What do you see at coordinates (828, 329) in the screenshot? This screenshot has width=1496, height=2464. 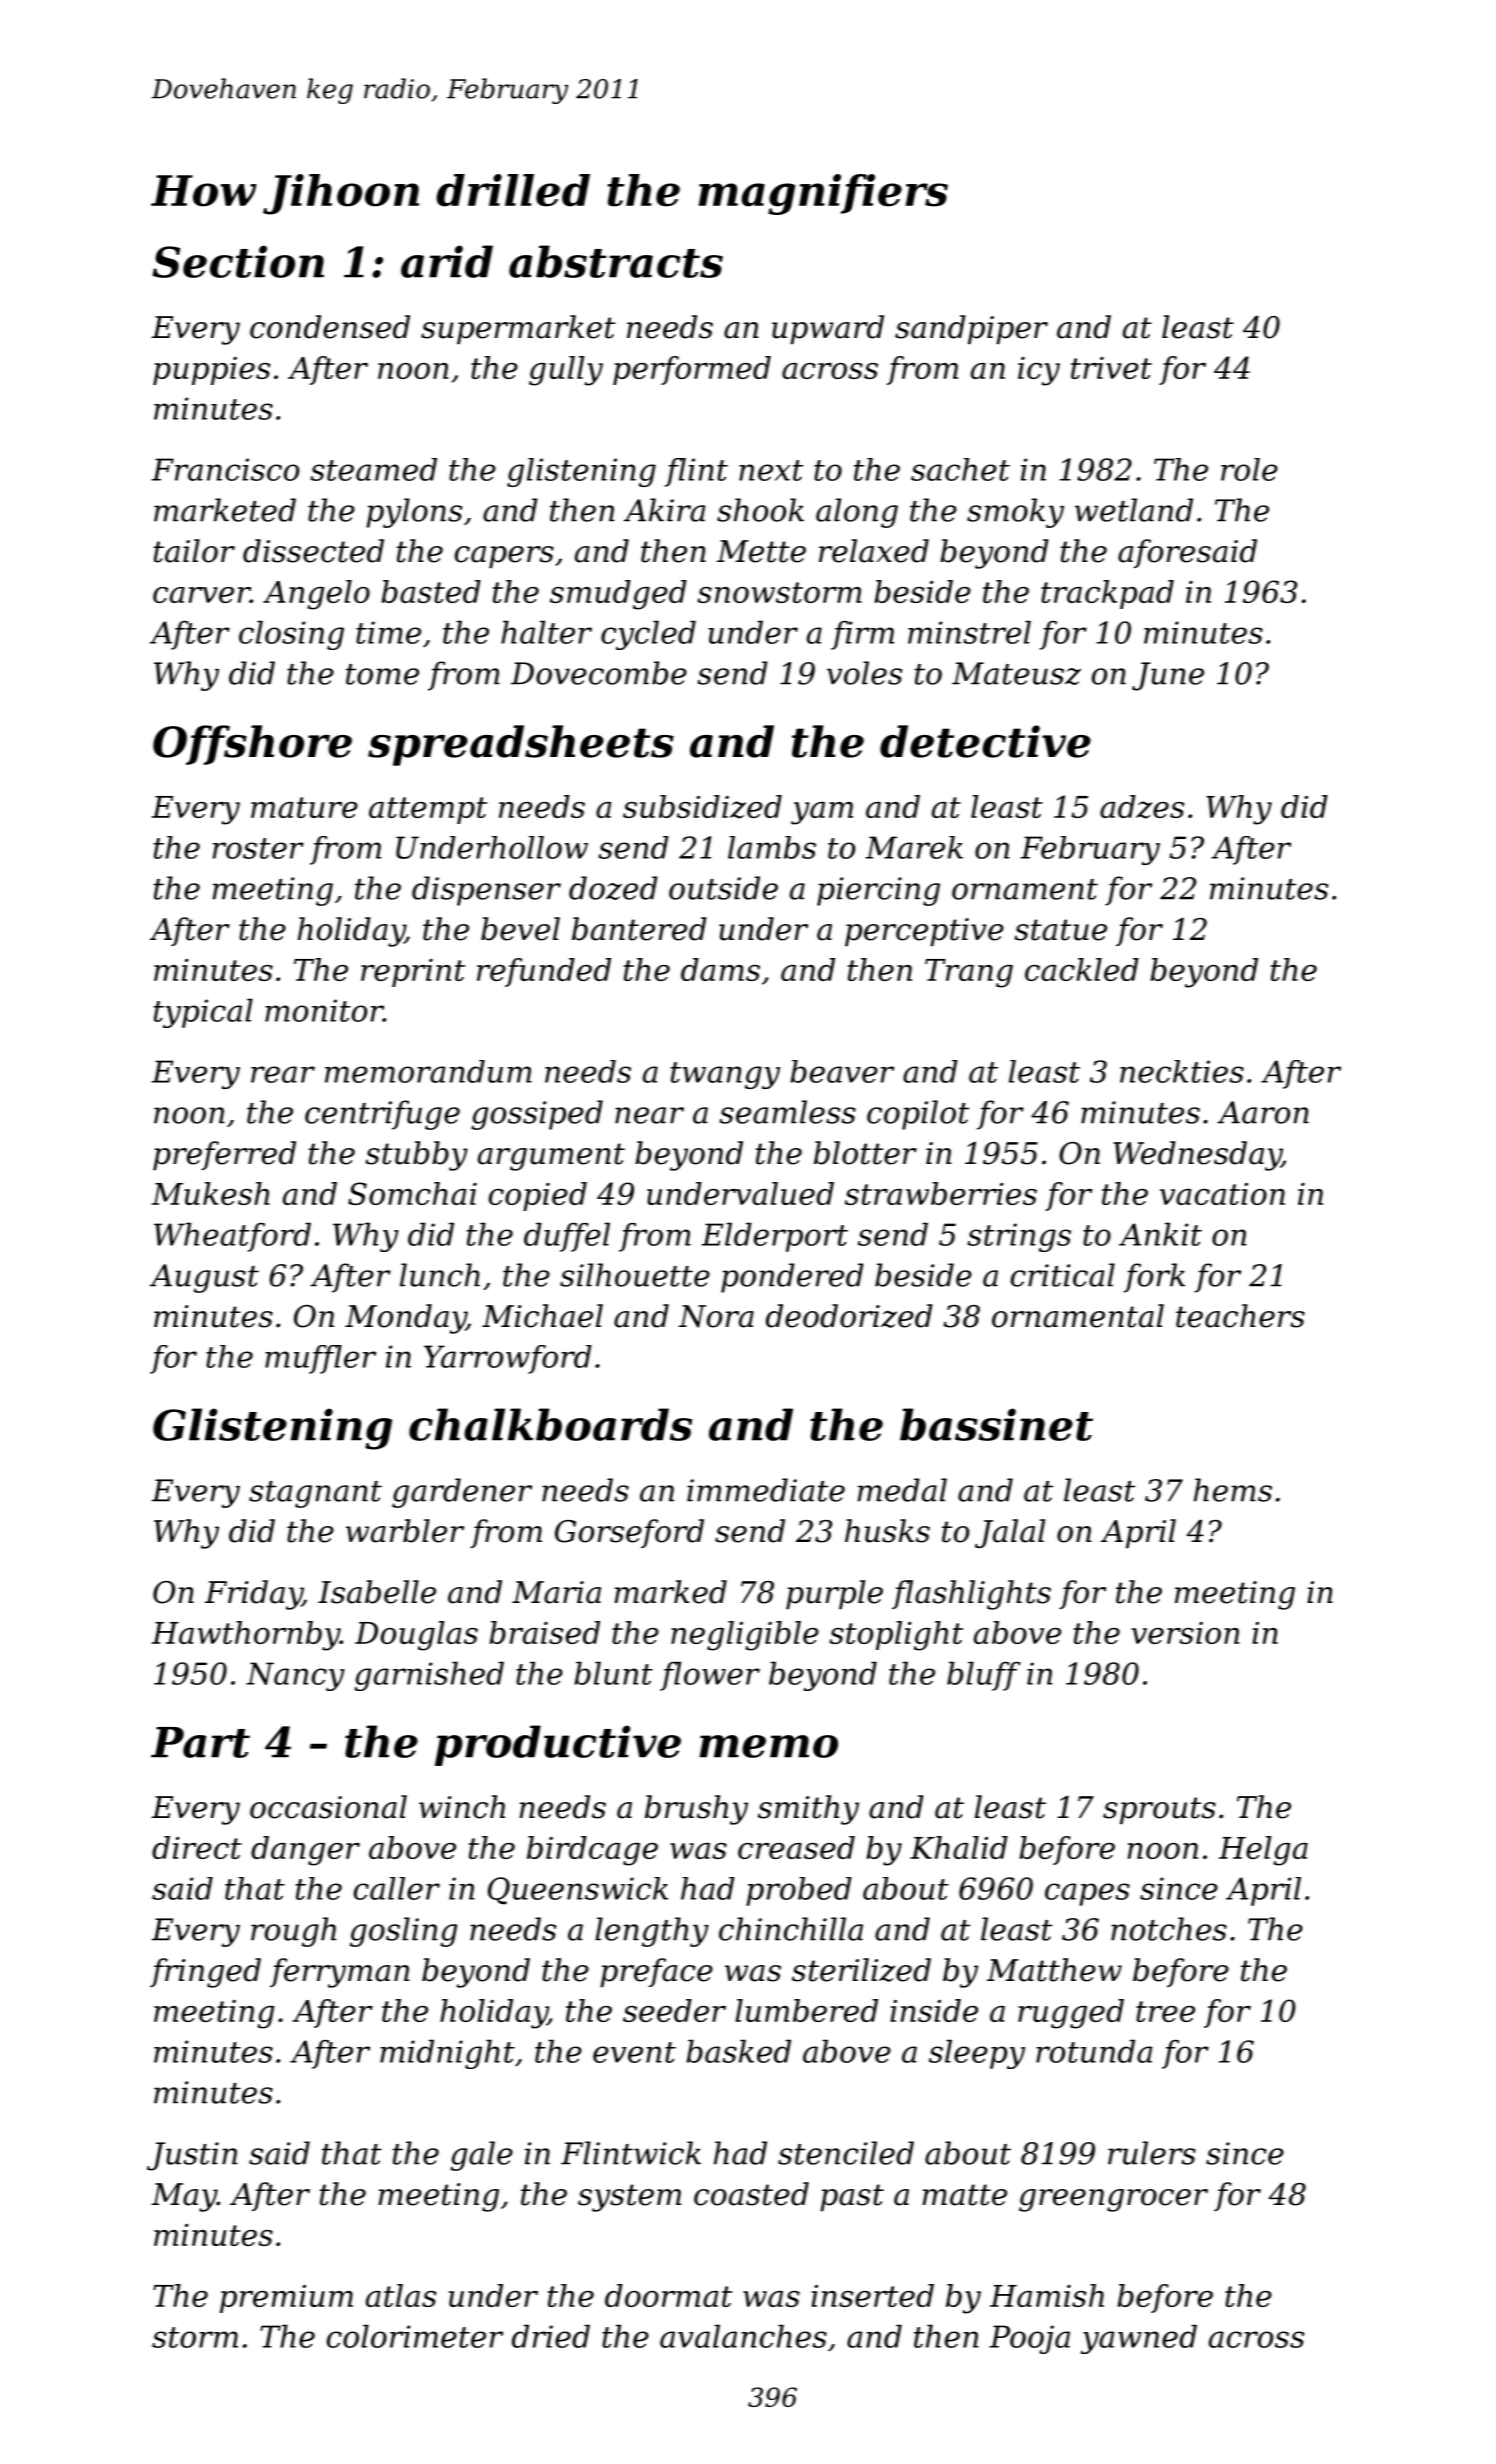 I see `upward` at bounding box center [828, 329].
